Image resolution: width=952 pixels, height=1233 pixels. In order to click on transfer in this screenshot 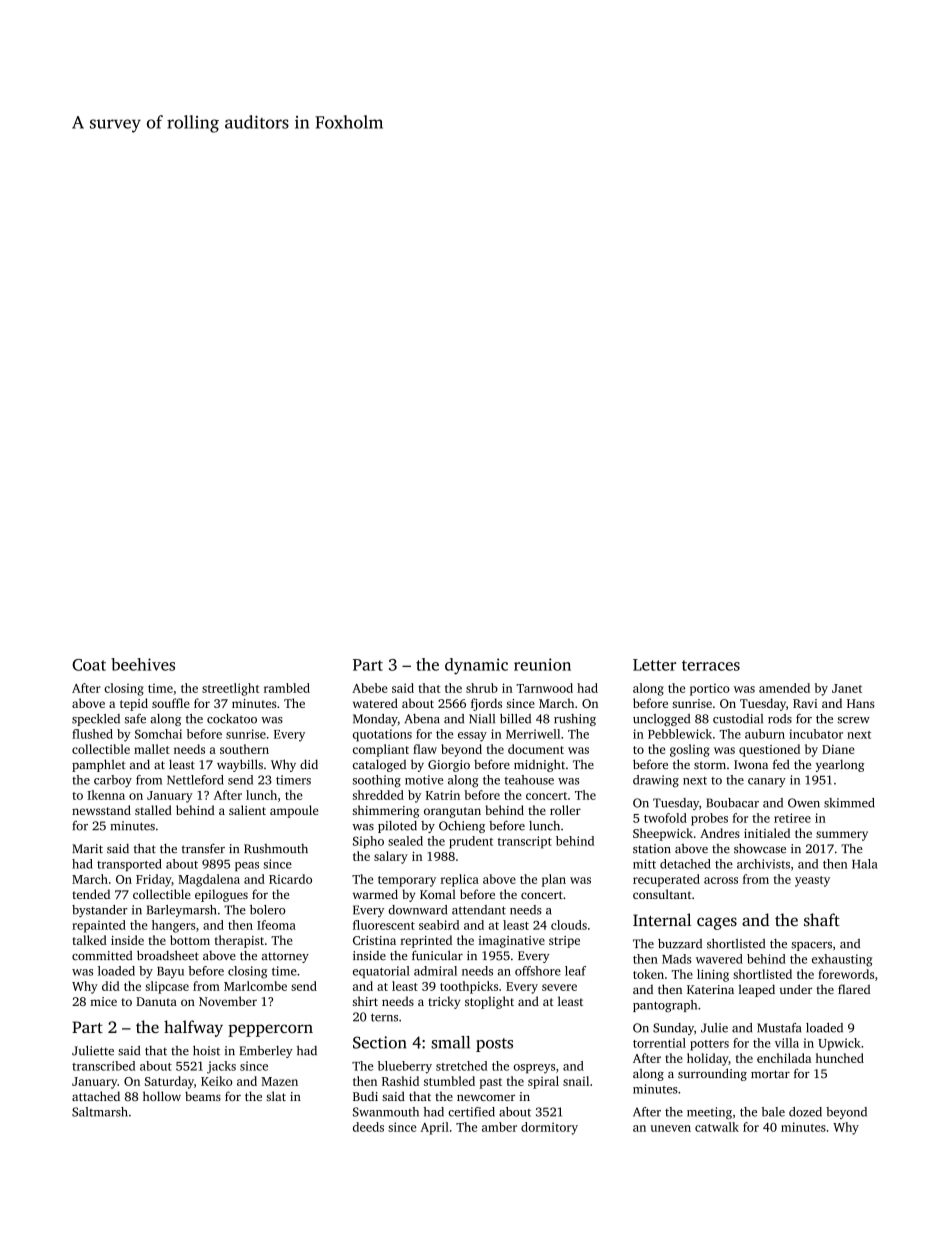, I will do `click(203, 848)`.
